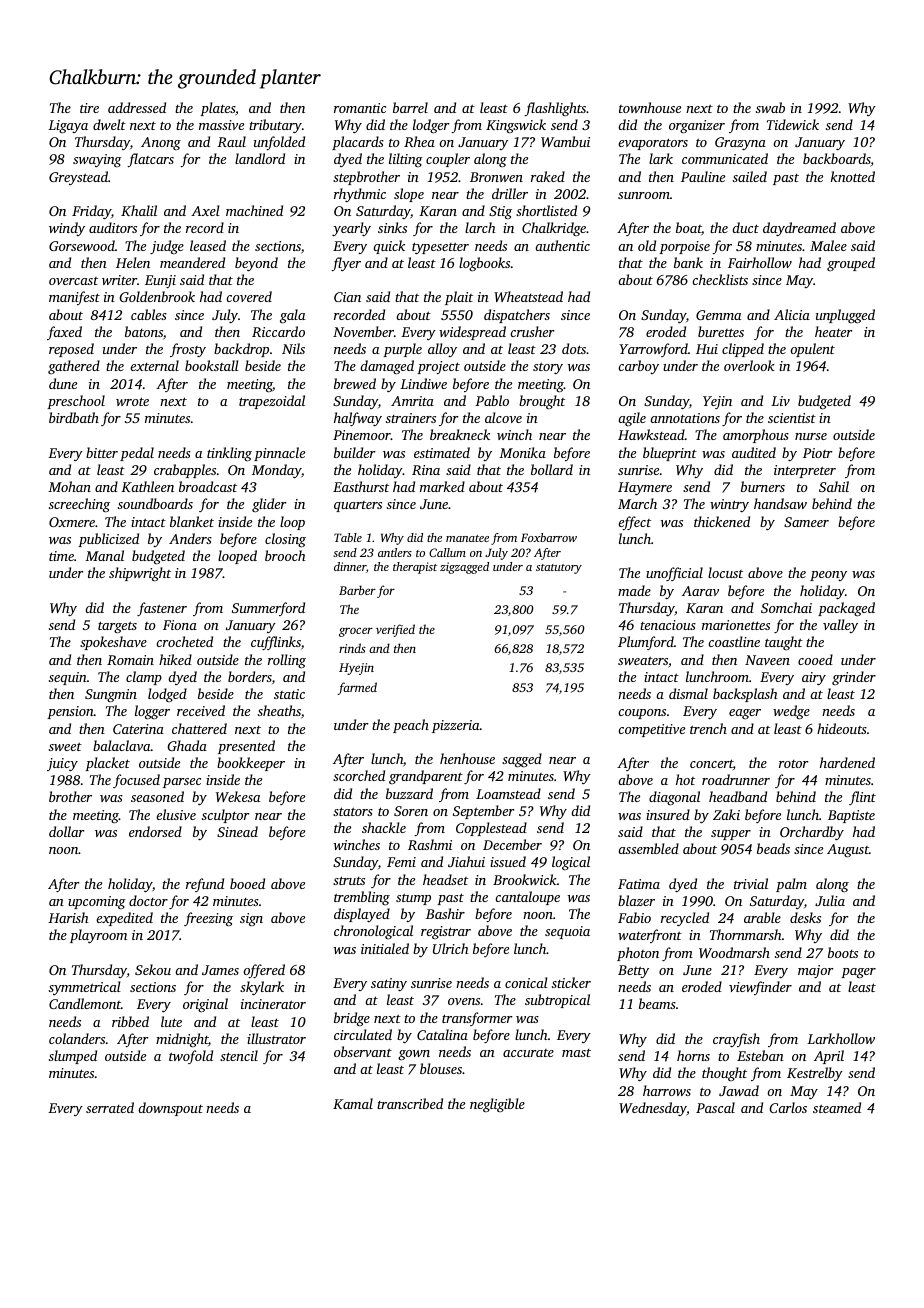 Image resolution: width=924 pixels, height=1308 pixels. I want to click on verified, so click(395, 630).
